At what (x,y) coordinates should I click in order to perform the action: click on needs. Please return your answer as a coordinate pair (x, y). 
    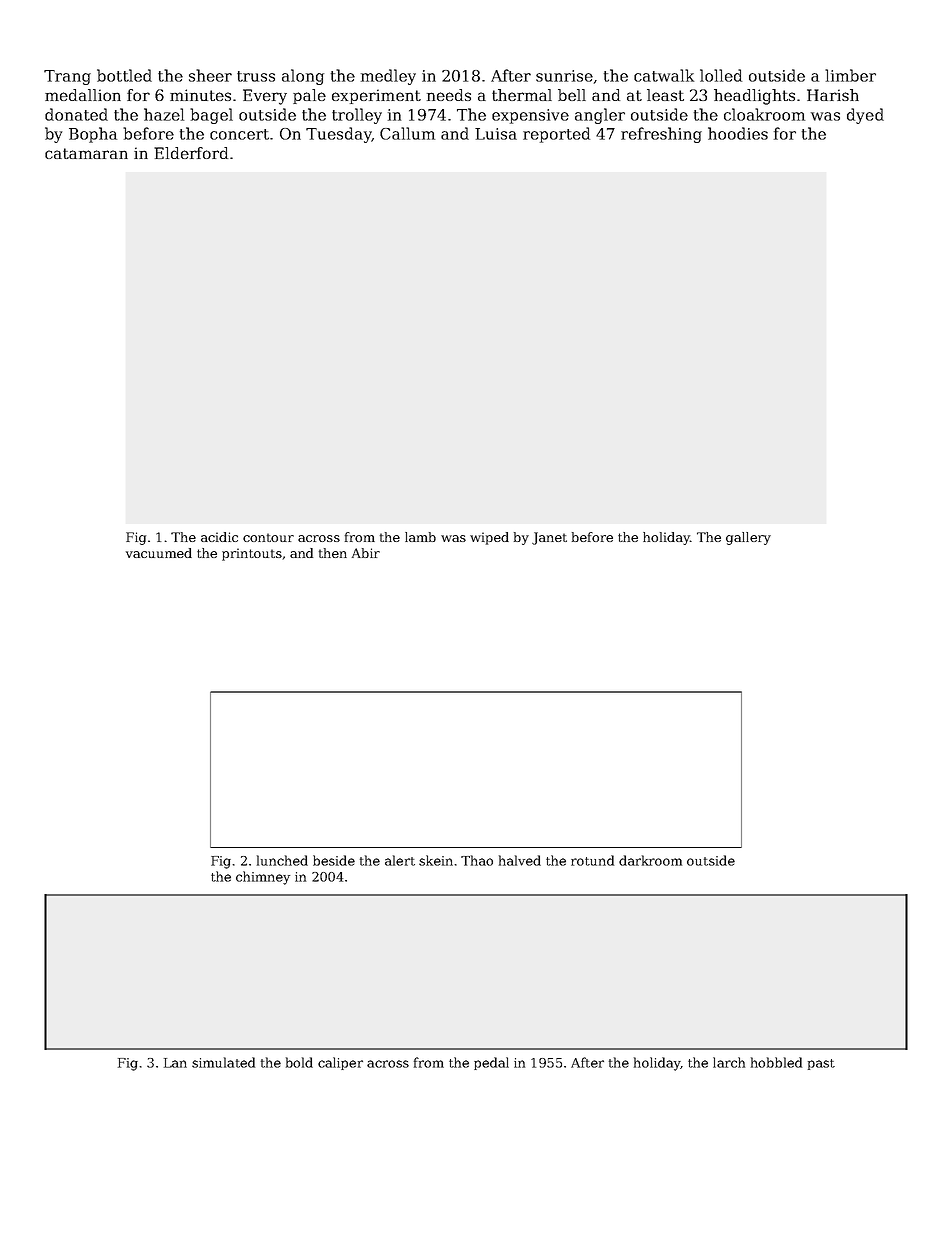
    Looking at the image, I should click on (449, 95).
